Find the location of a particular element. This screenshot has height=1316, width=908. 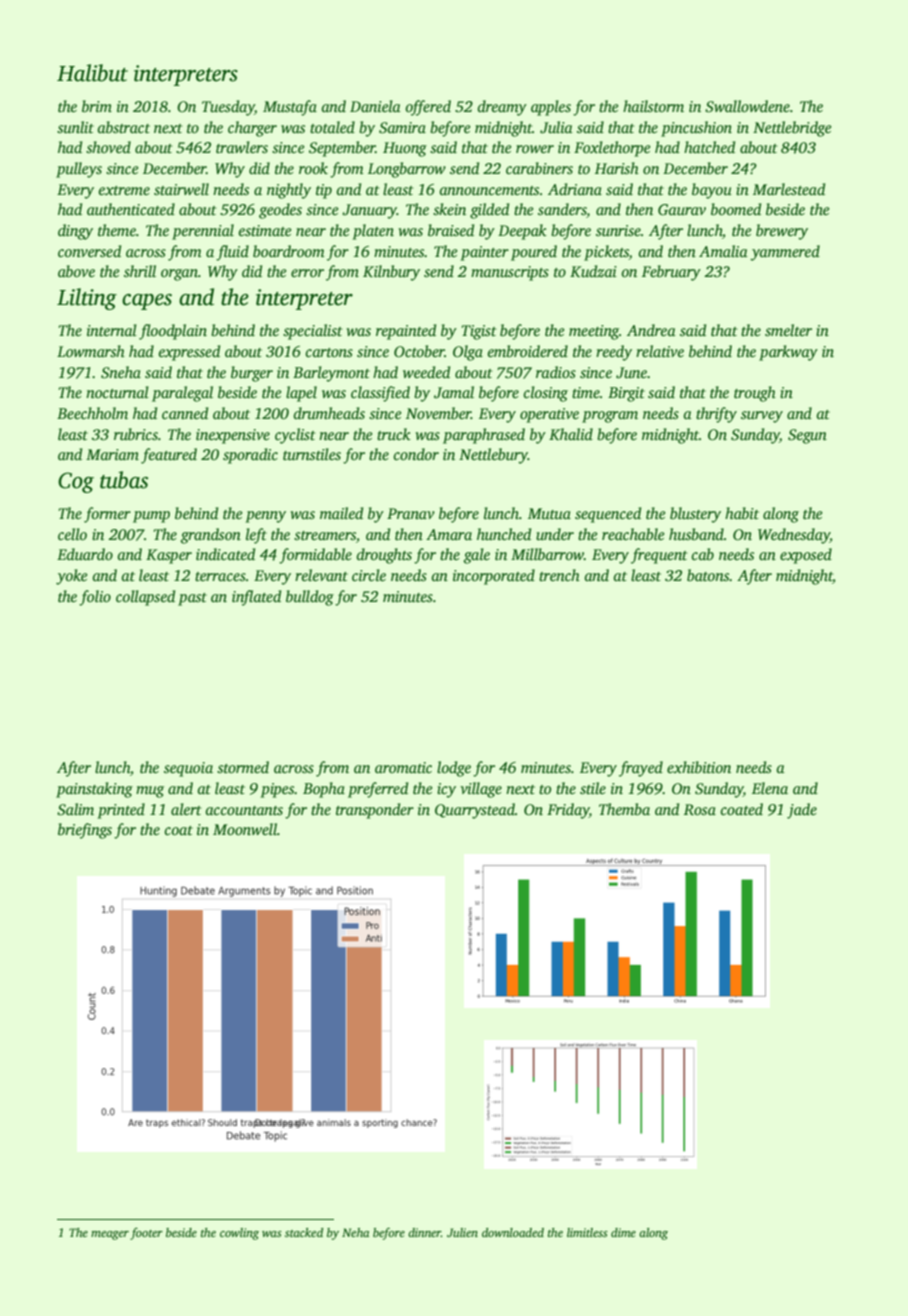

Rosa is located at coordinates (700, 809).
